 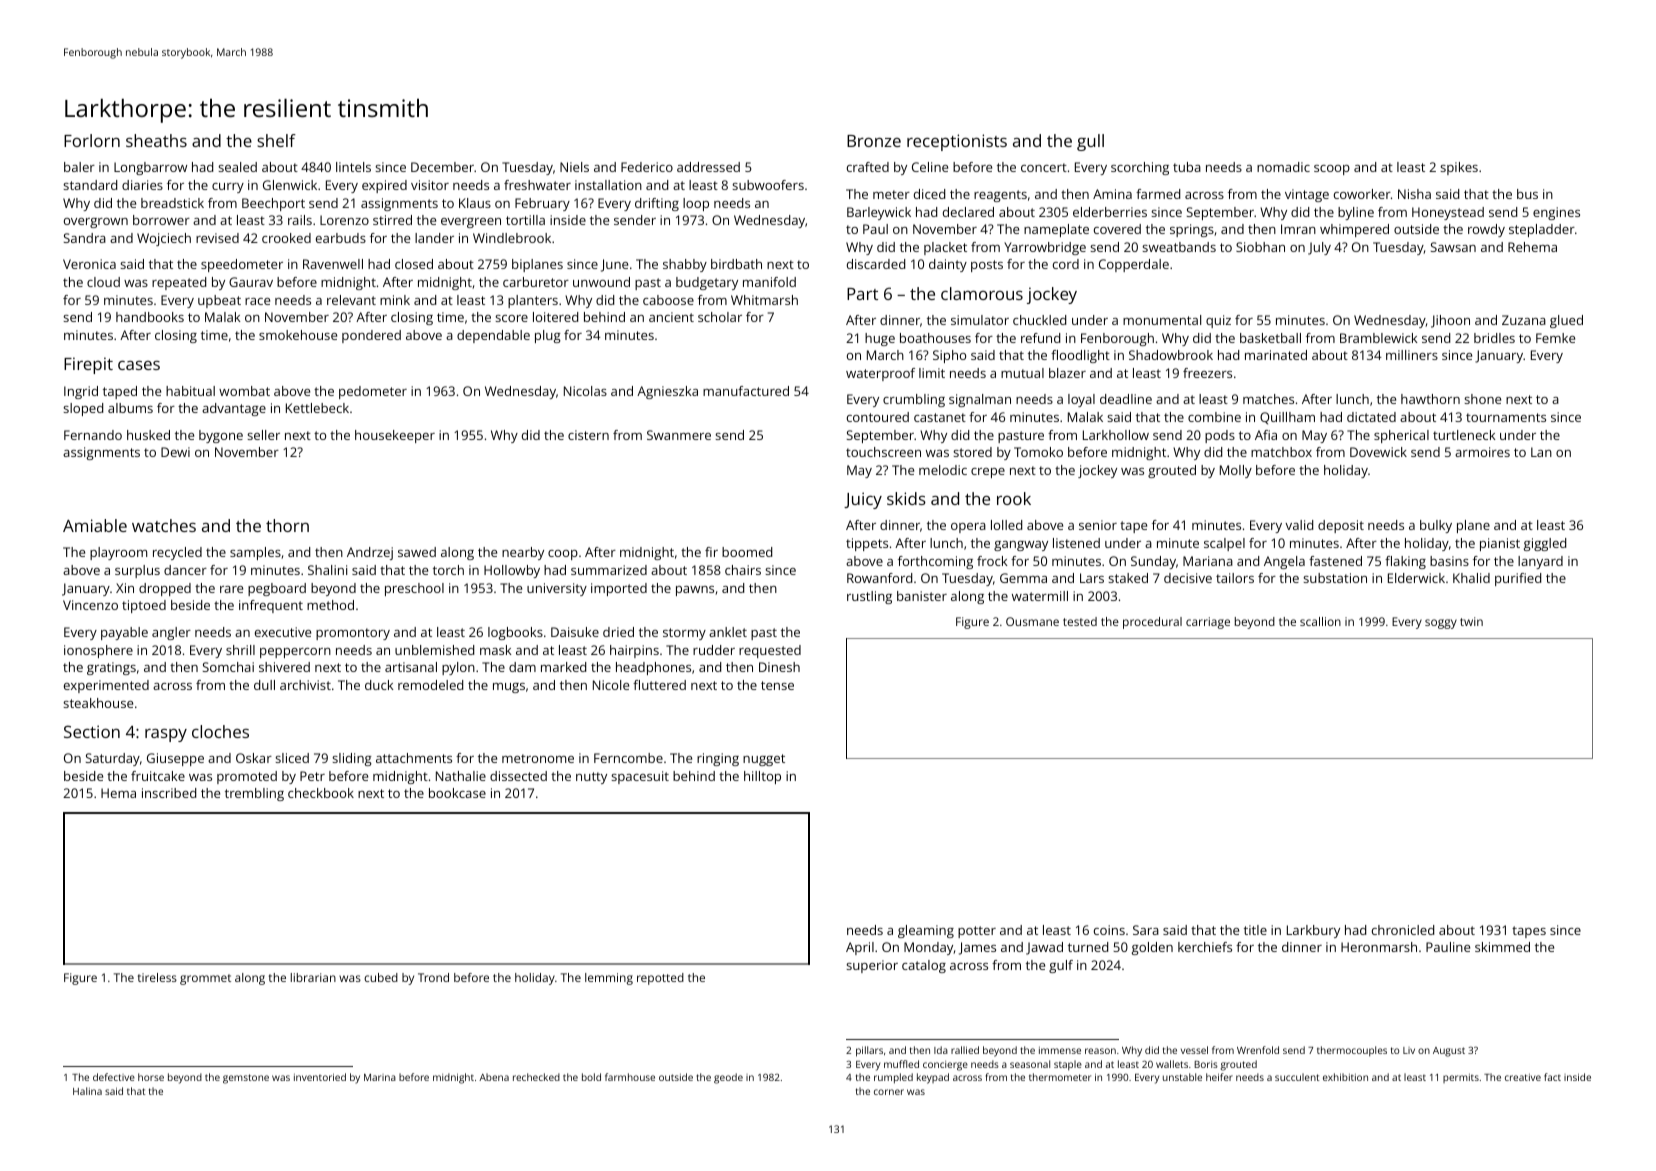 I want to click on gull, so click(x=1090, y=142).
